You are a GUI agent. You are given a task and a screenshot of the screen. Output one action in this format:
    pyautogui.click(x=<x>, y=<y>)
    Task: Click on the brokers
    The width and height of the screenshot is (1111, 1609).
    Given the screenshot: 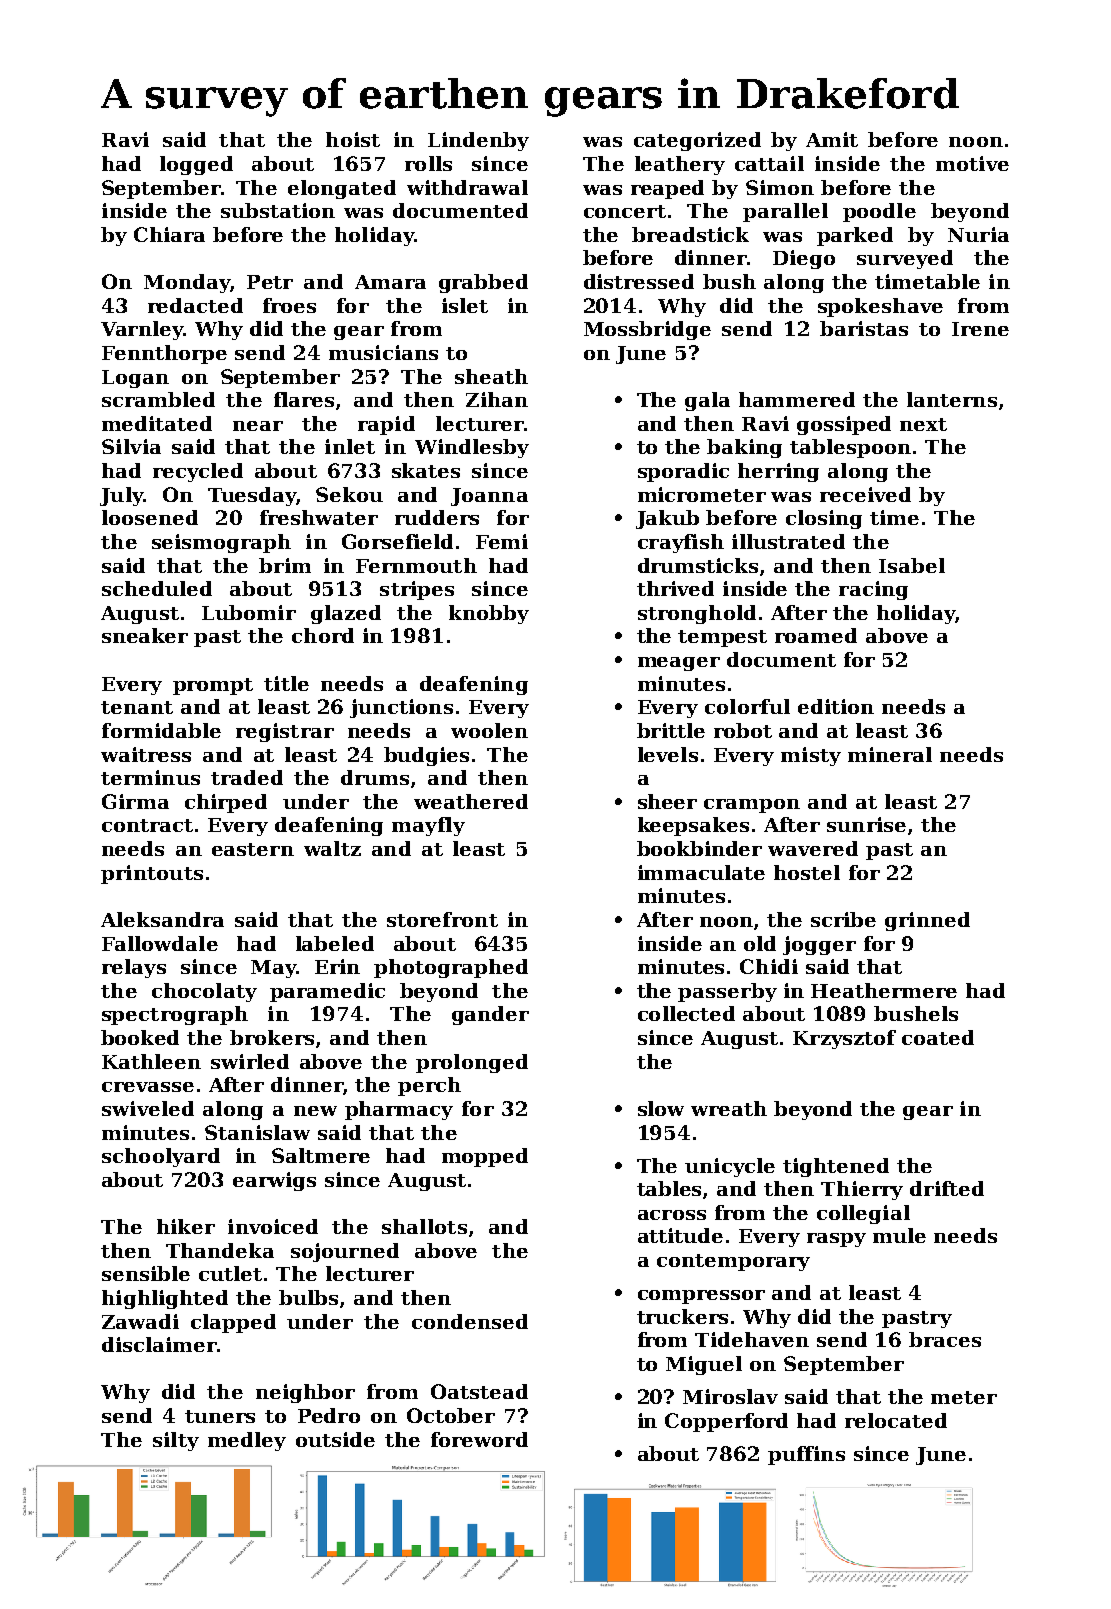 What is the action you would take?
    pyautogui.click(x=272, y=1037)
